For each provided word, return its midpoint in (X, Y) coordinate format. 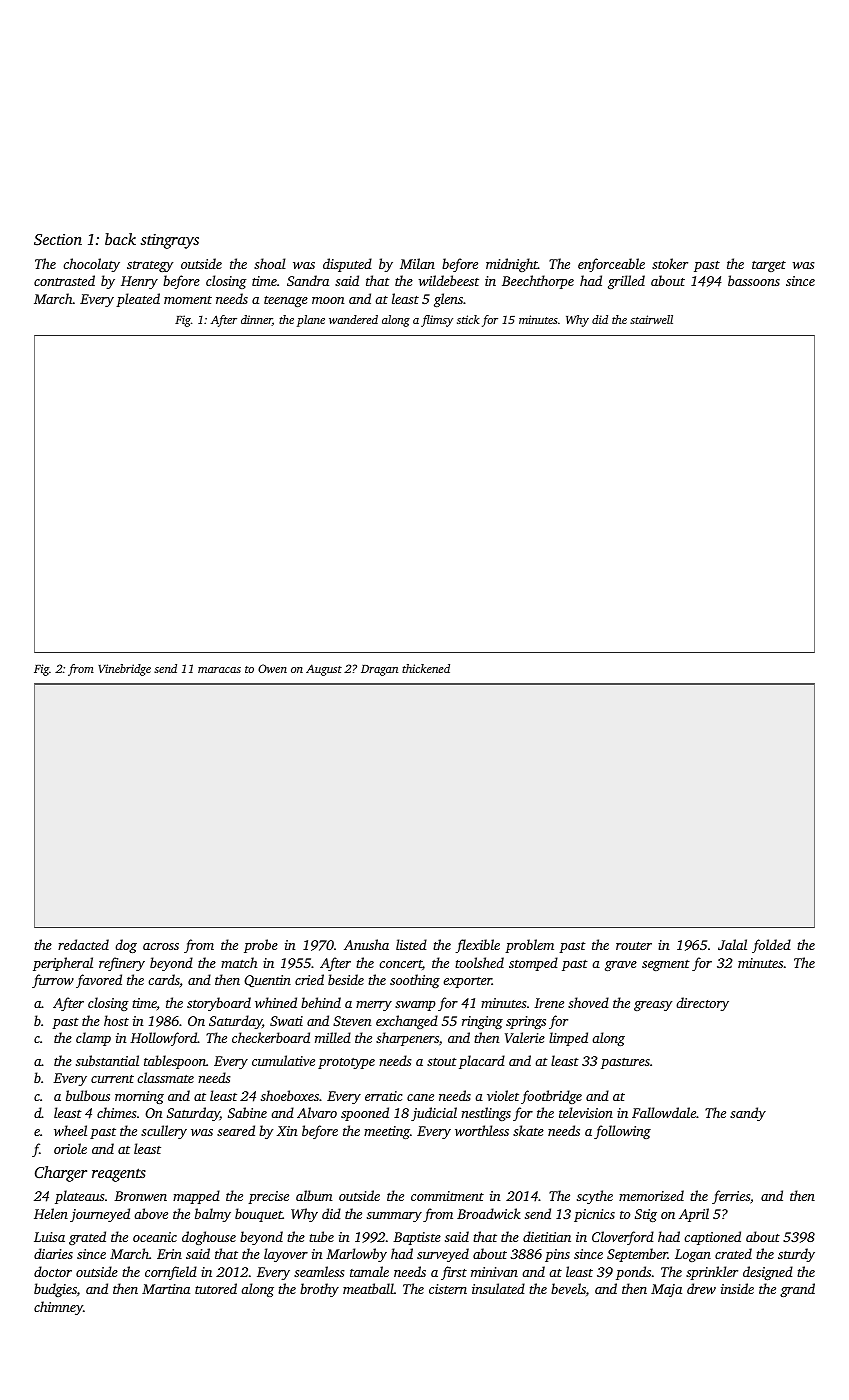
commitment (447, 1196)
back (120, 239)
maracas (219, 670)
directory (702, 1004)
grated (87, 1238)
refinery (122, 964)
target (769, 266)
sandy (748, 1114)
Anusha (366, 944)
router (634, 946)
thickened (426, 668)
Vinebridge (124, 670)
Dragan (379, 670)
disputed (347, 265)
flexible (477, 946)
